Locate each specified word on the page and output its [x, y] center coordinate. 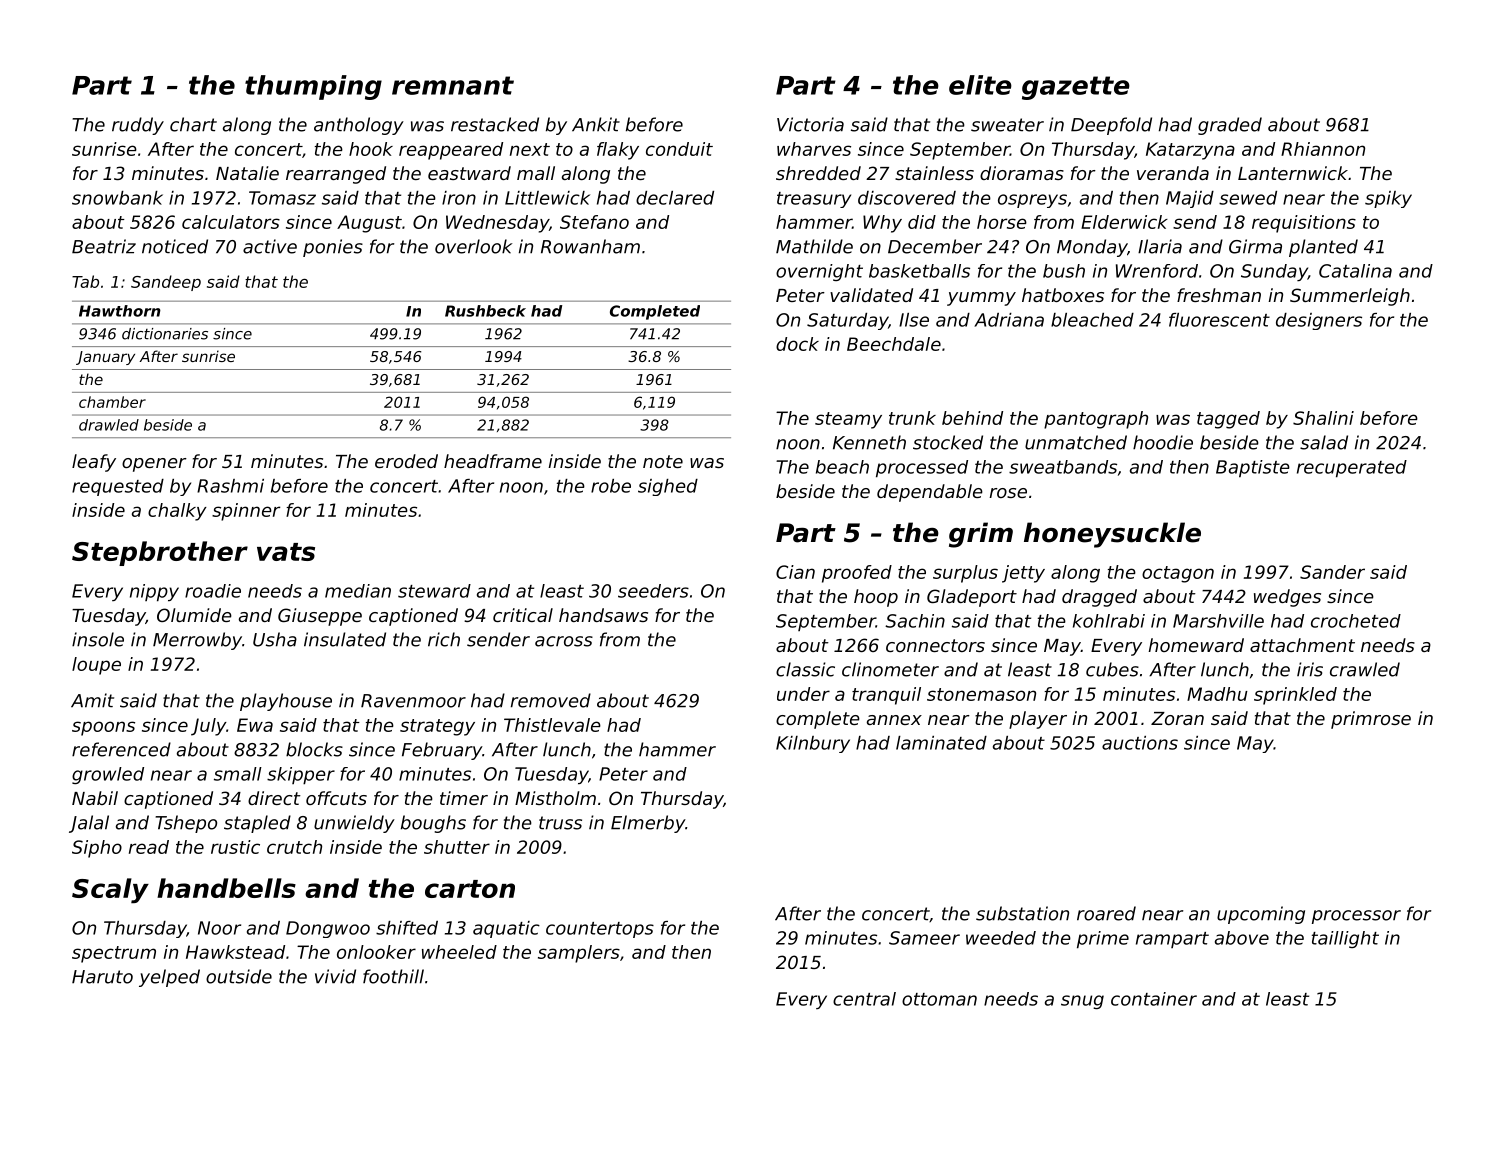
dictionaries [165, 334]
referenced [121, 749]
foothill [393, 976]
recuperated [1352, 469]
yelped [169, 978]
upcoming [1261, 915]
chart [193, 124]
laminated [941, 743]
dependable [930, 493]
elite [980, 85]
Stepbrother [160, 553]
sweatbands [1063, 467]
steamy [848, 420]
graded [1230, 126]
